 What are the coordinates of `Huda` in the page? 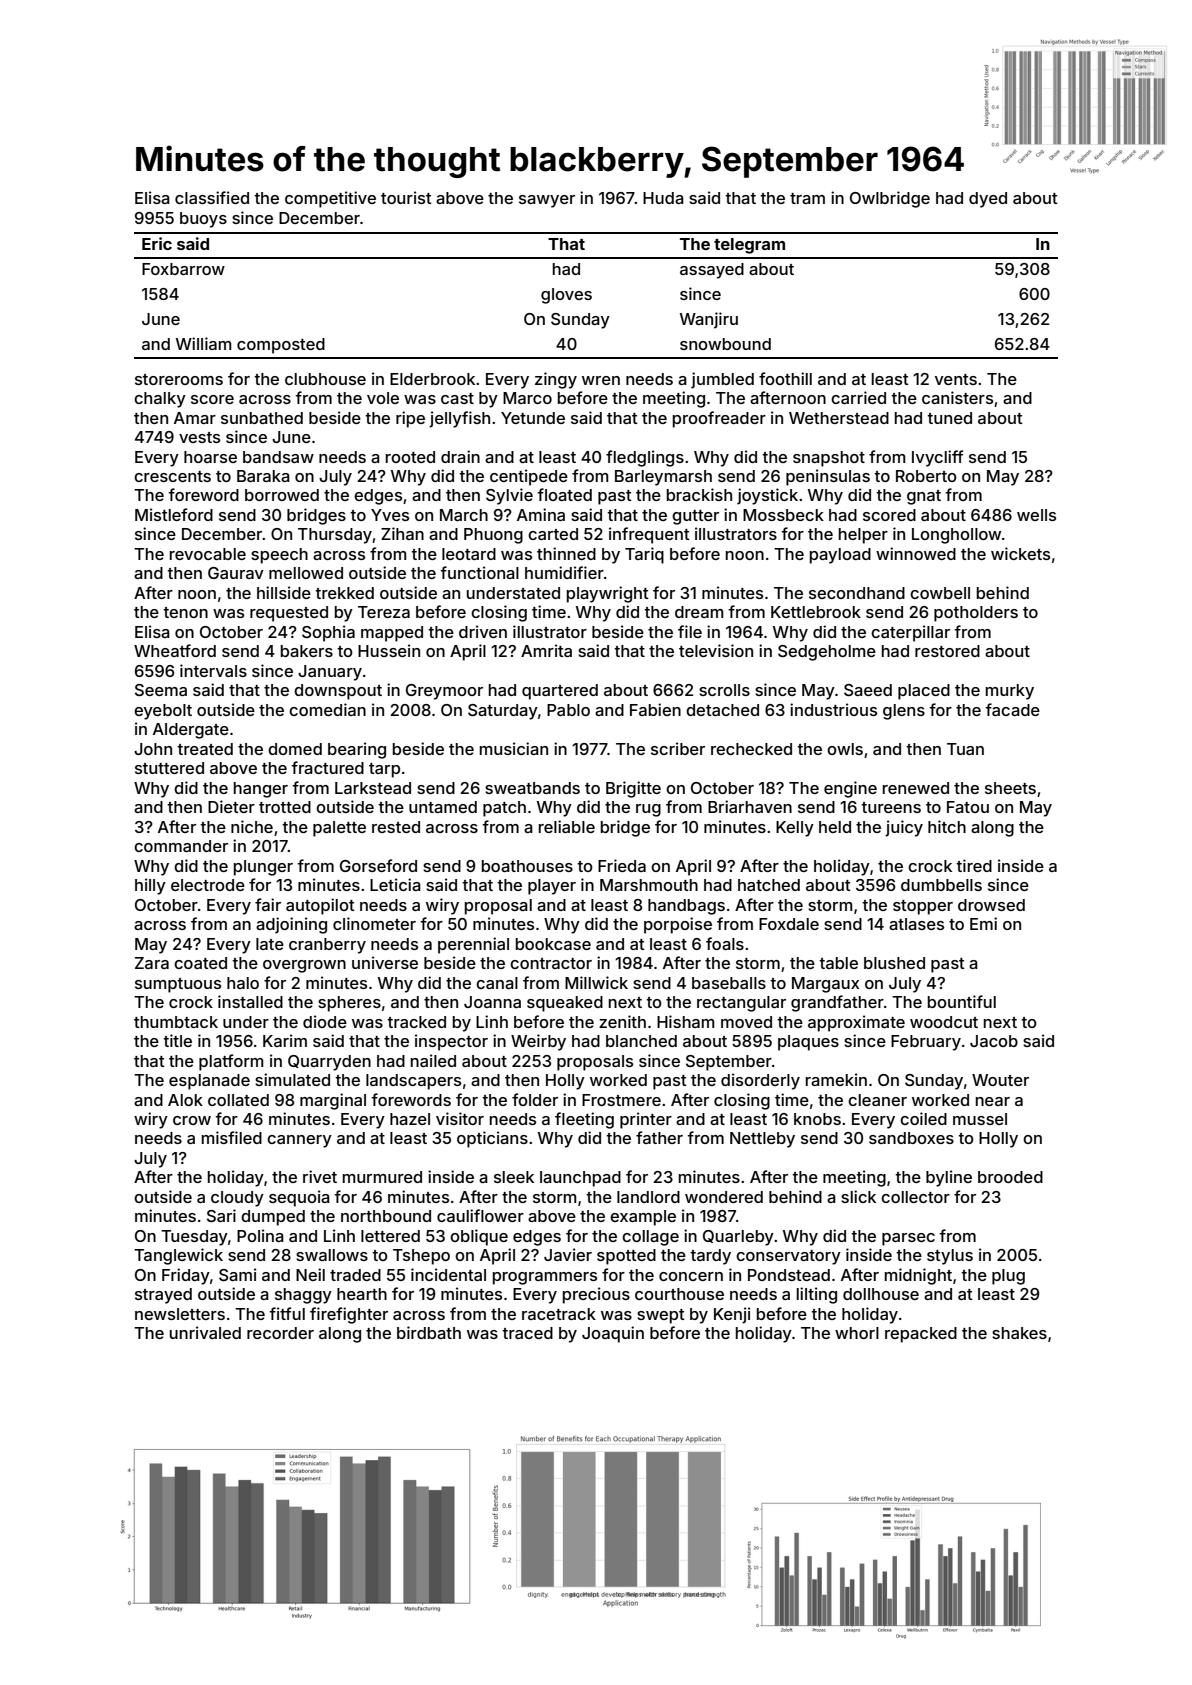 It's located at (663, 198).
